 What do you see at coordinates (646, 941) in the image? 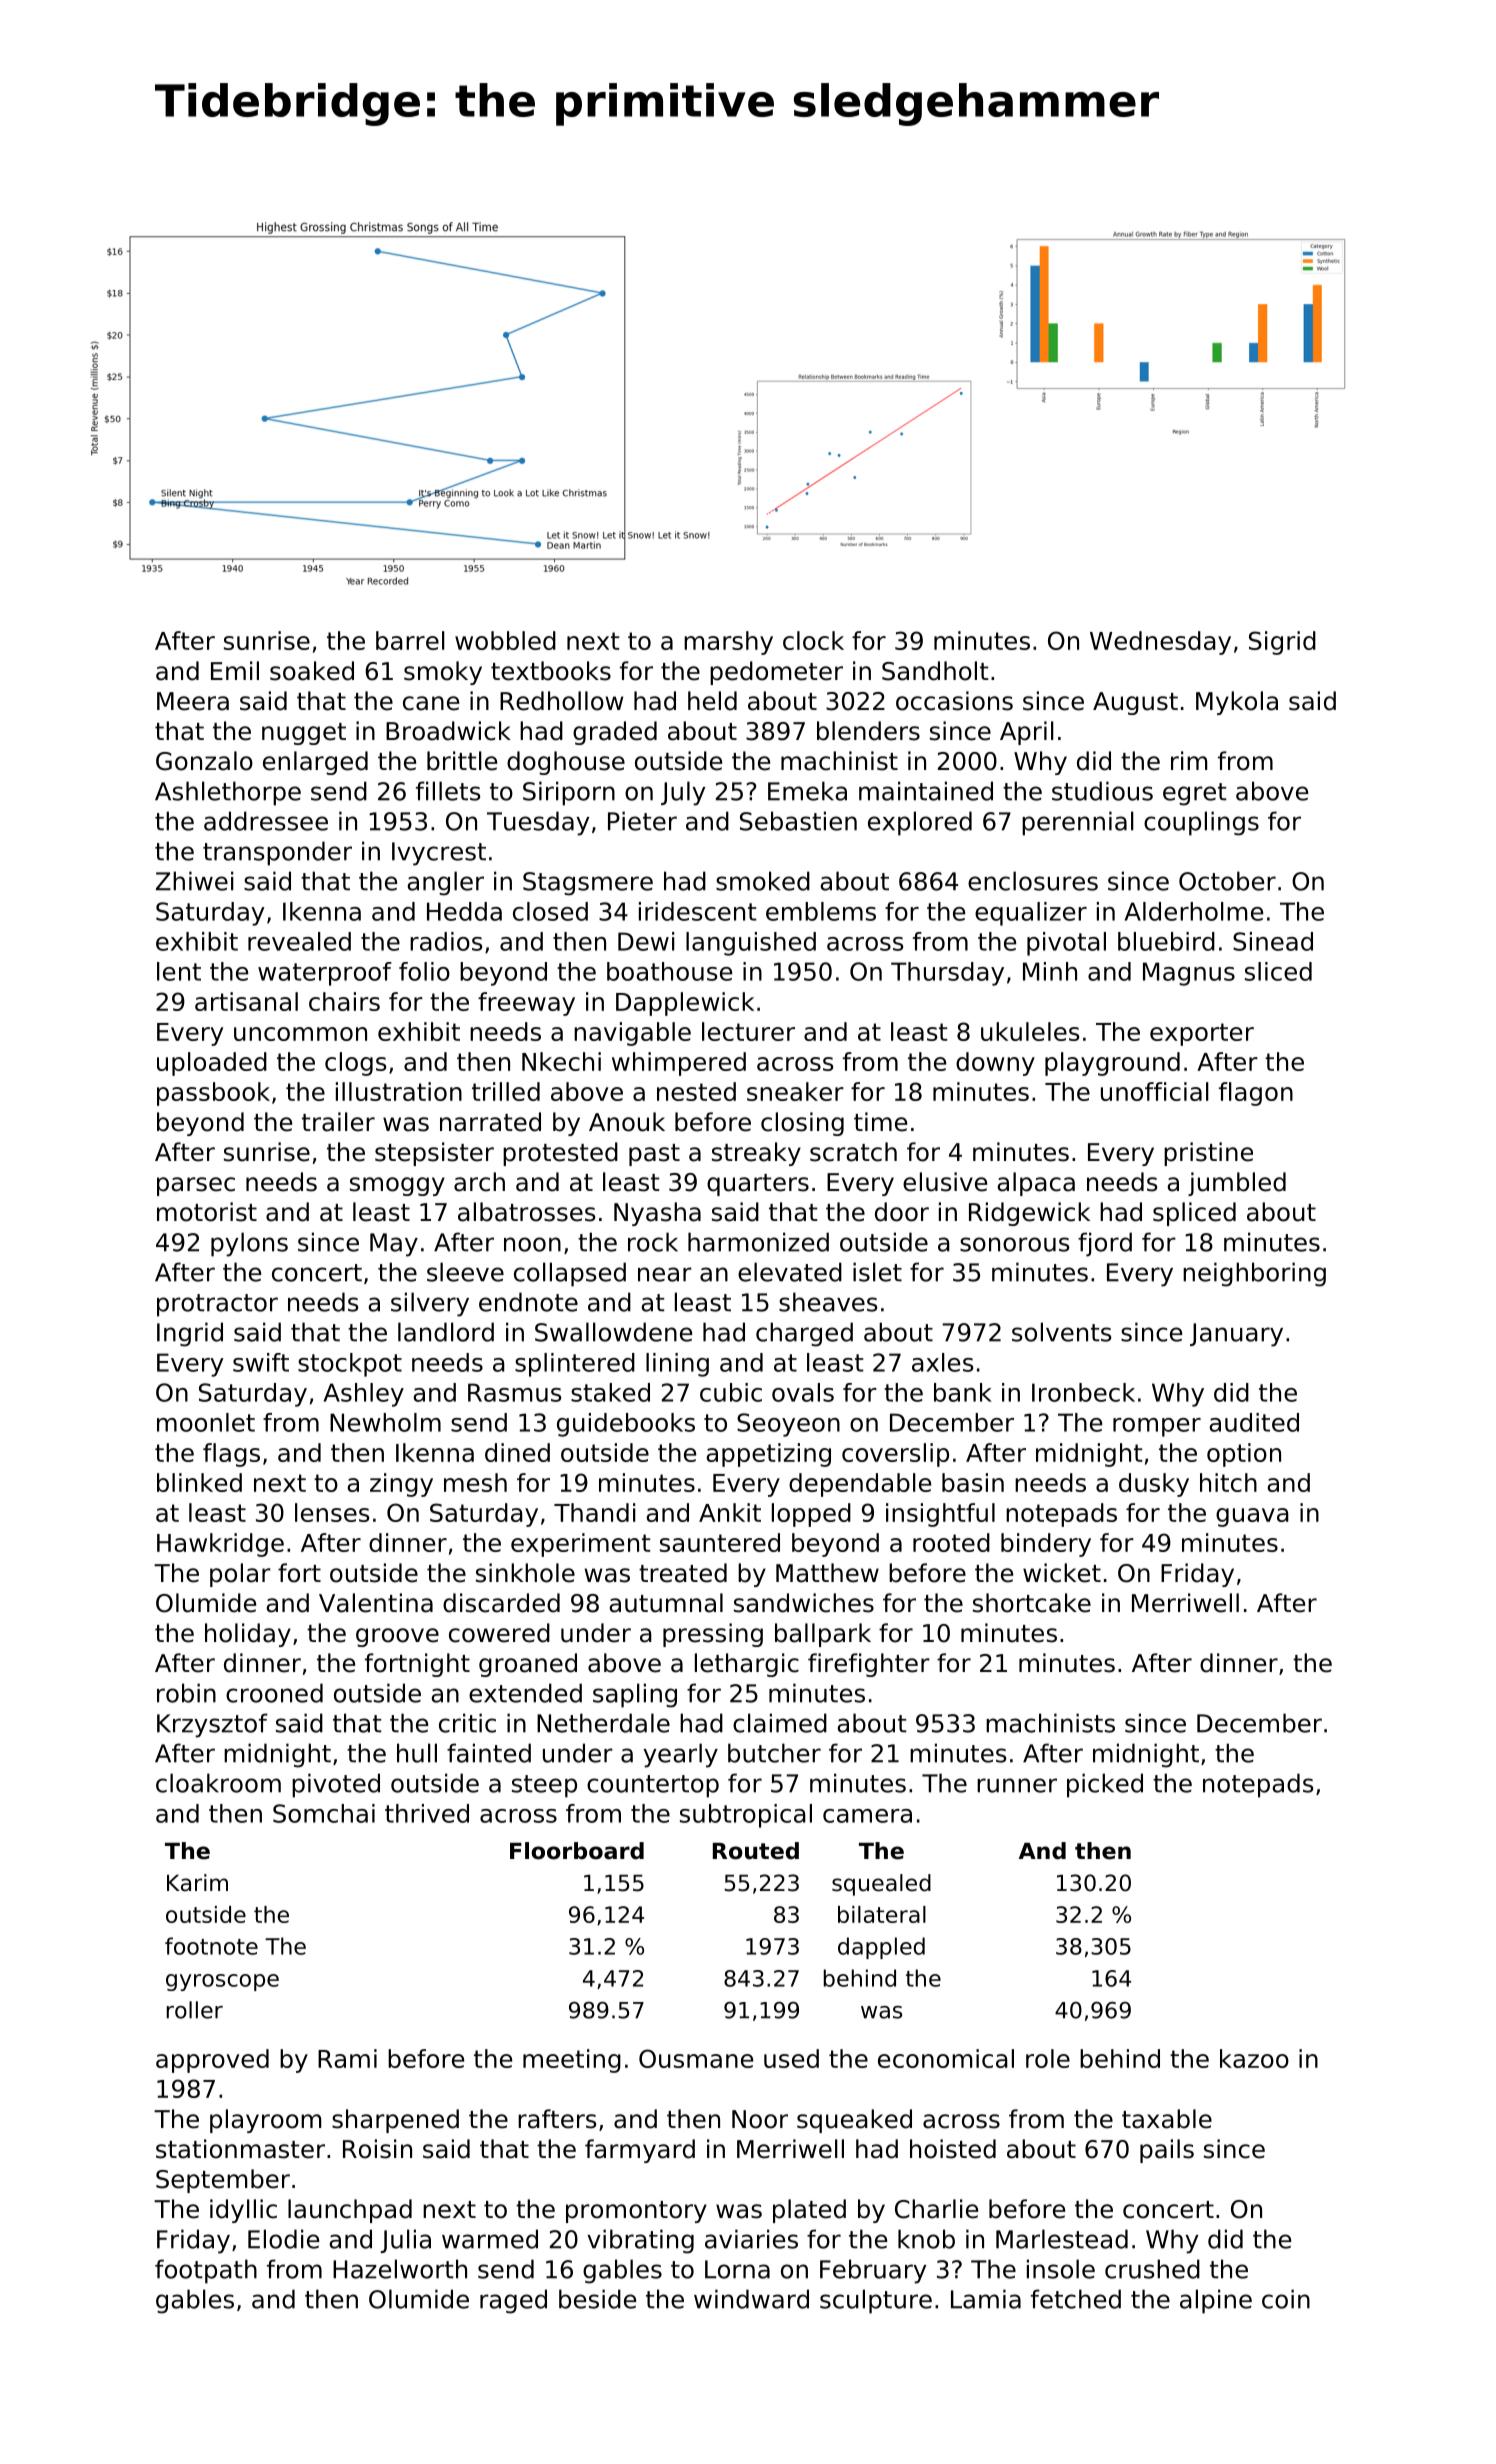
I see `Dewi` at bounding box center [646, 941].
